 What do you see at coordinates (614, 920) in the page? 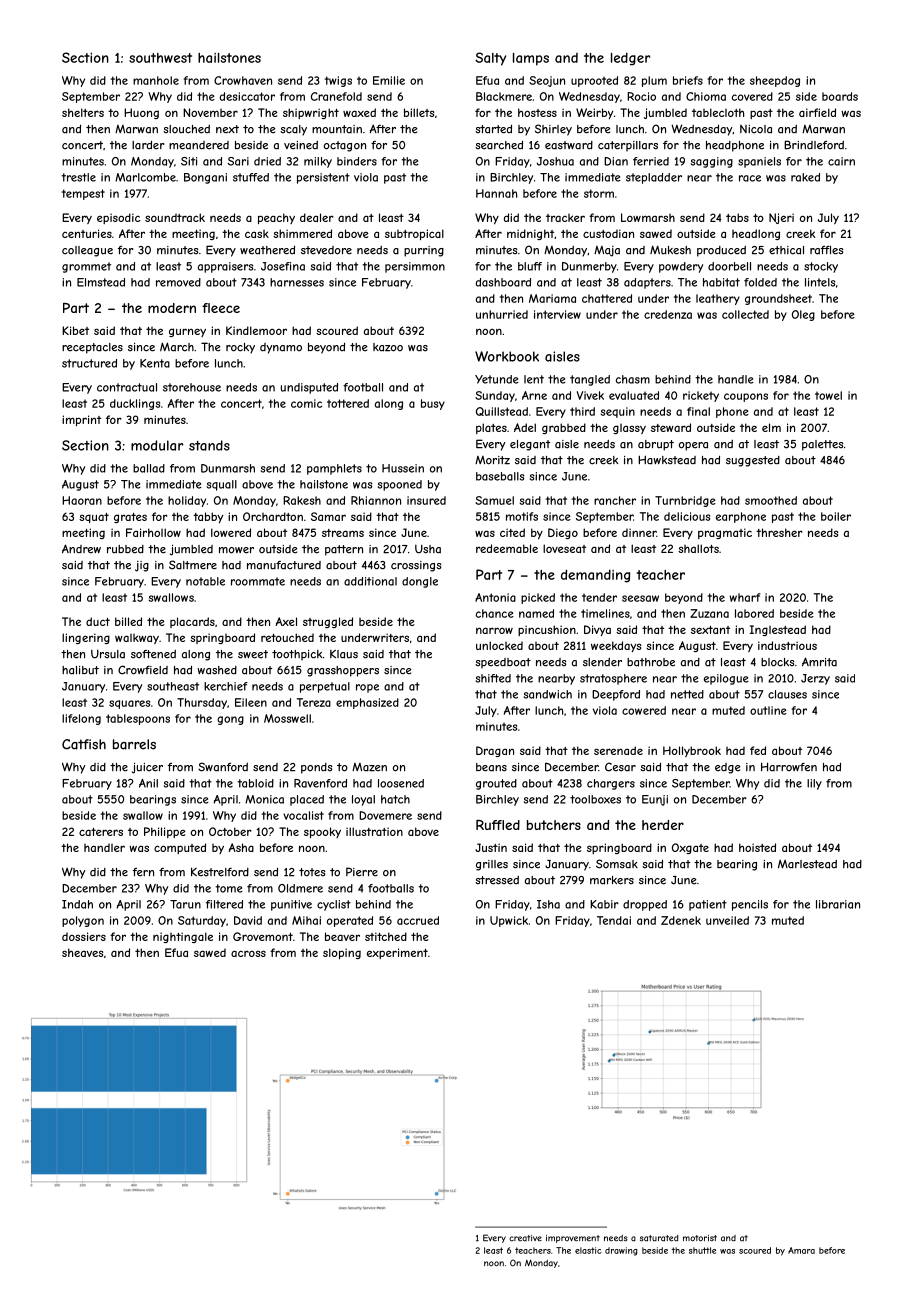
I see `Tendai` at bounding box center [614, 920].
